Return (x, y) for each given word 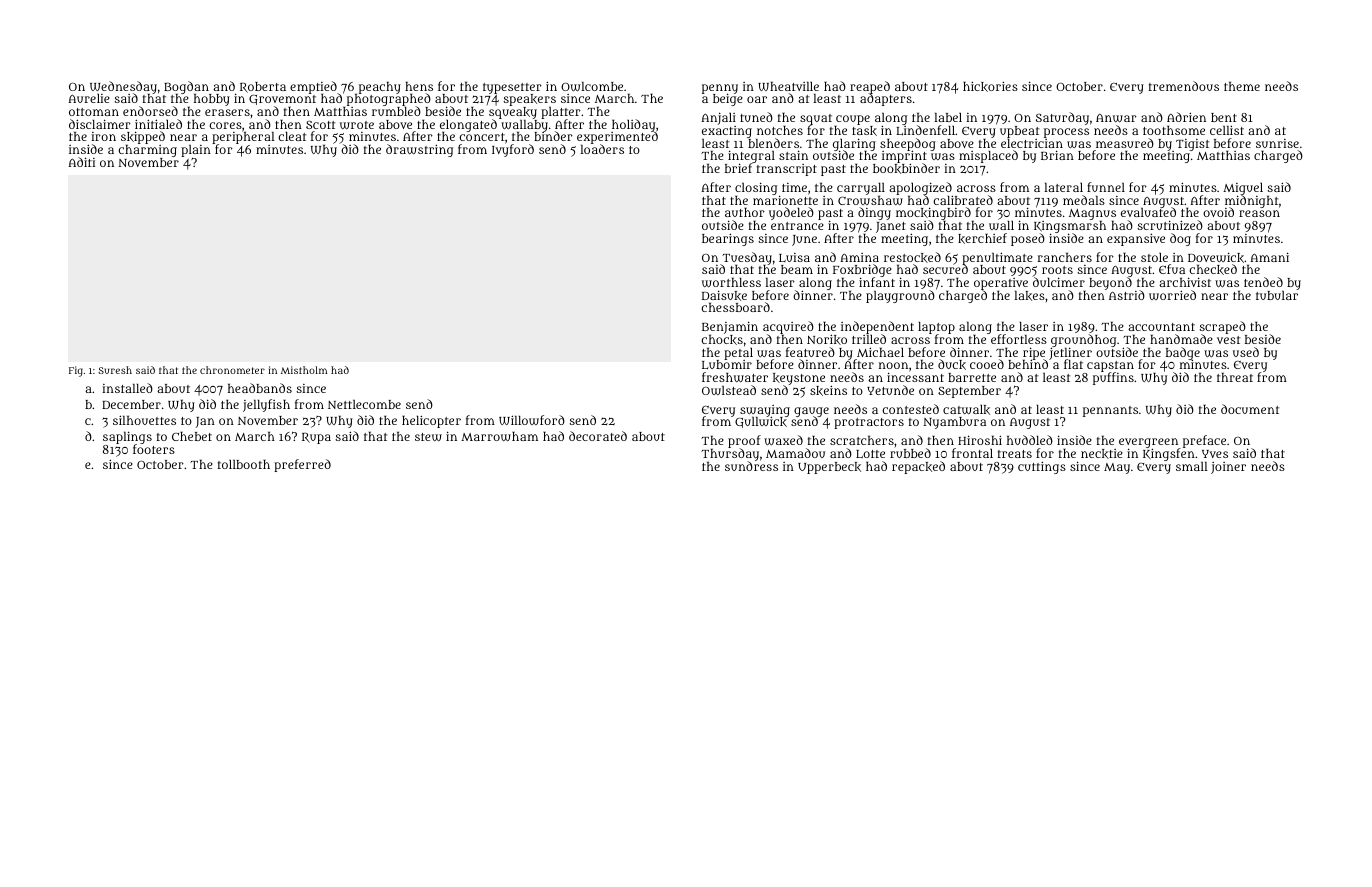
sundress (751, 466)
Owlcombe (592, 87)
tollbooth (244, 464)
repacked (918, 467)
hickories (990, 86)
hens (419, 86)
